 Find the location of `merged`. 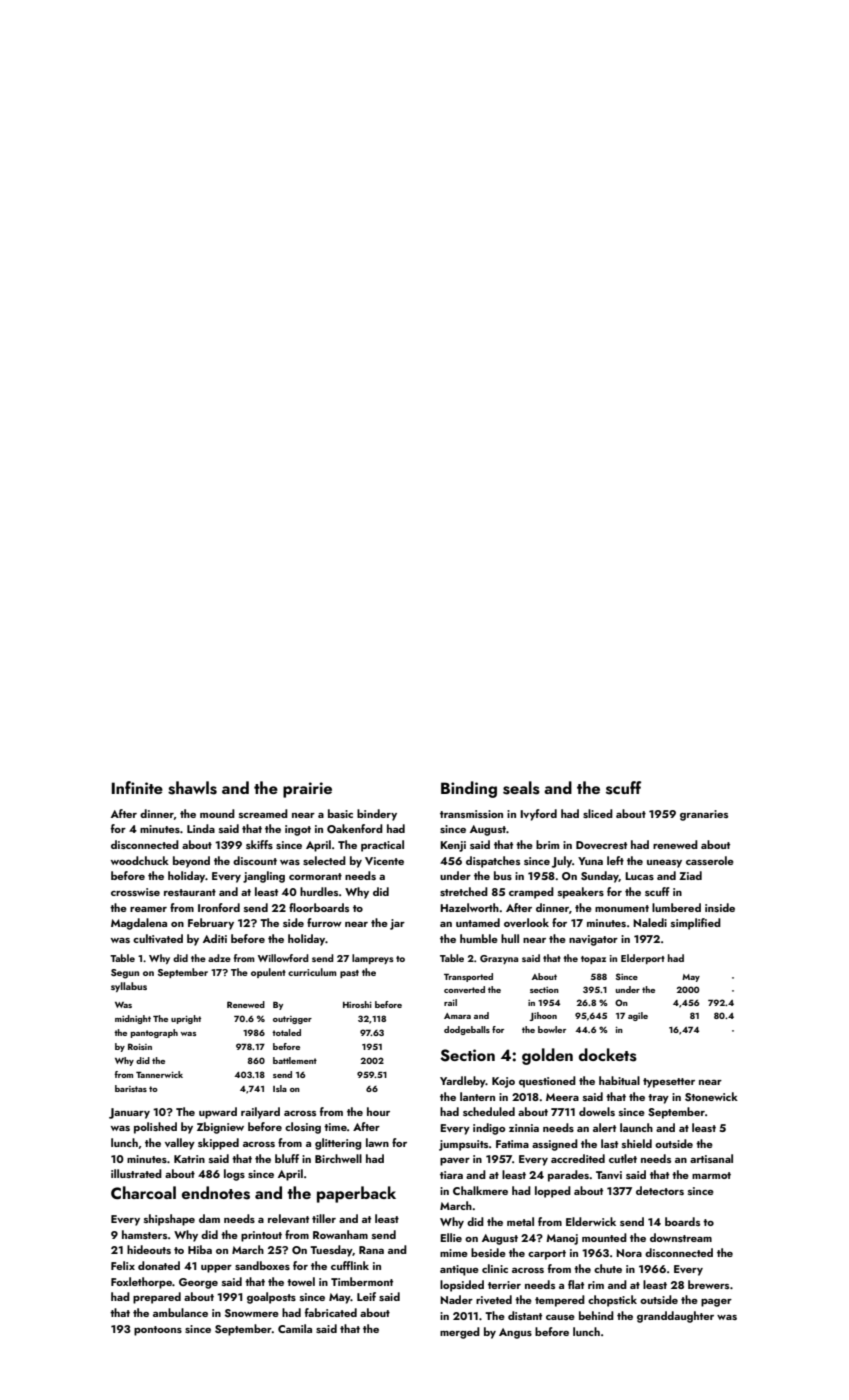

merged is located at coordinates (460, 1333).
